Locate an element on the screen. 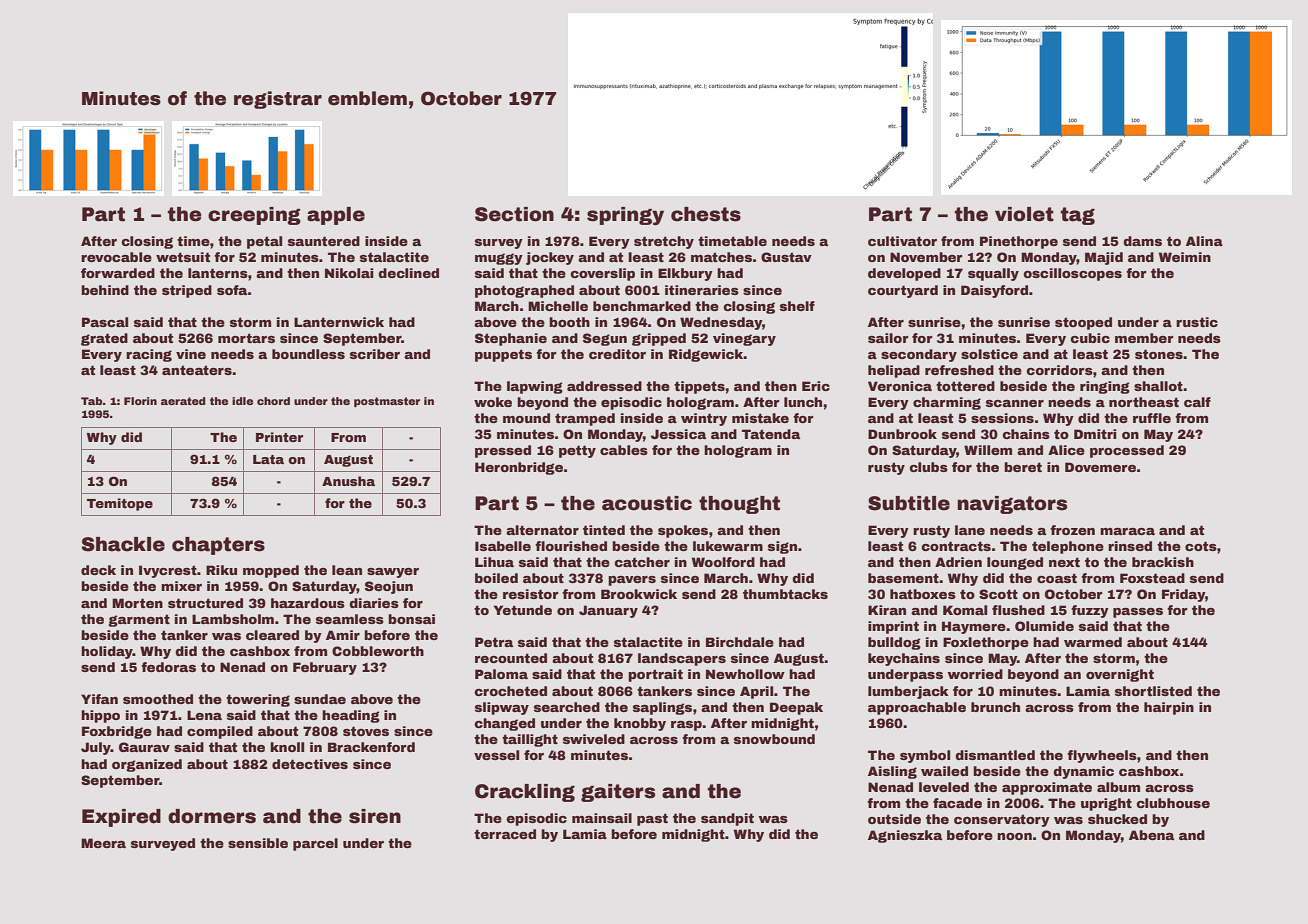 This screenshot has height=924, width=1308. Meera is located at coordinates (103, 843).
